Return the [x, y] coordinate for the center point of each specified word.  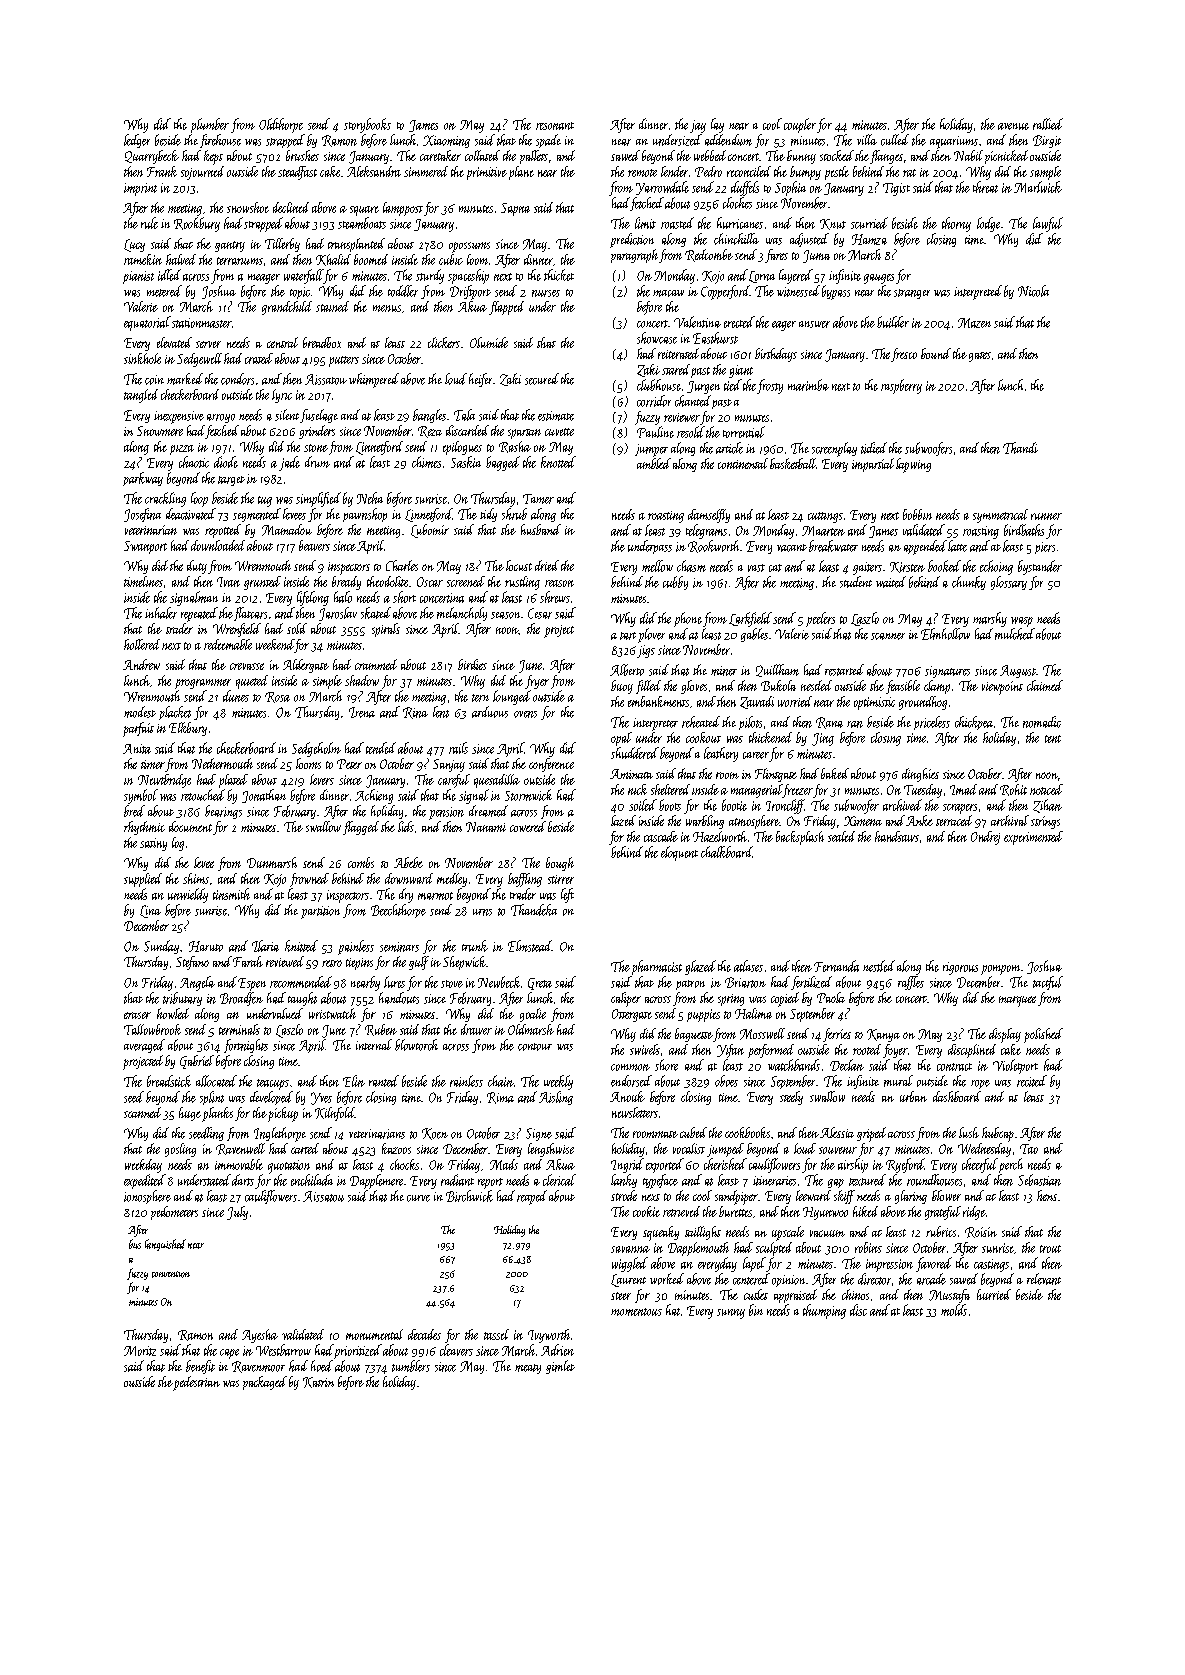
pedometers [174, 1213]
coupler [800, 125]
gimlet [560, 1367]
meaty [528, 1369]
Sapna [515, 209]
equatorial [147, 323]
